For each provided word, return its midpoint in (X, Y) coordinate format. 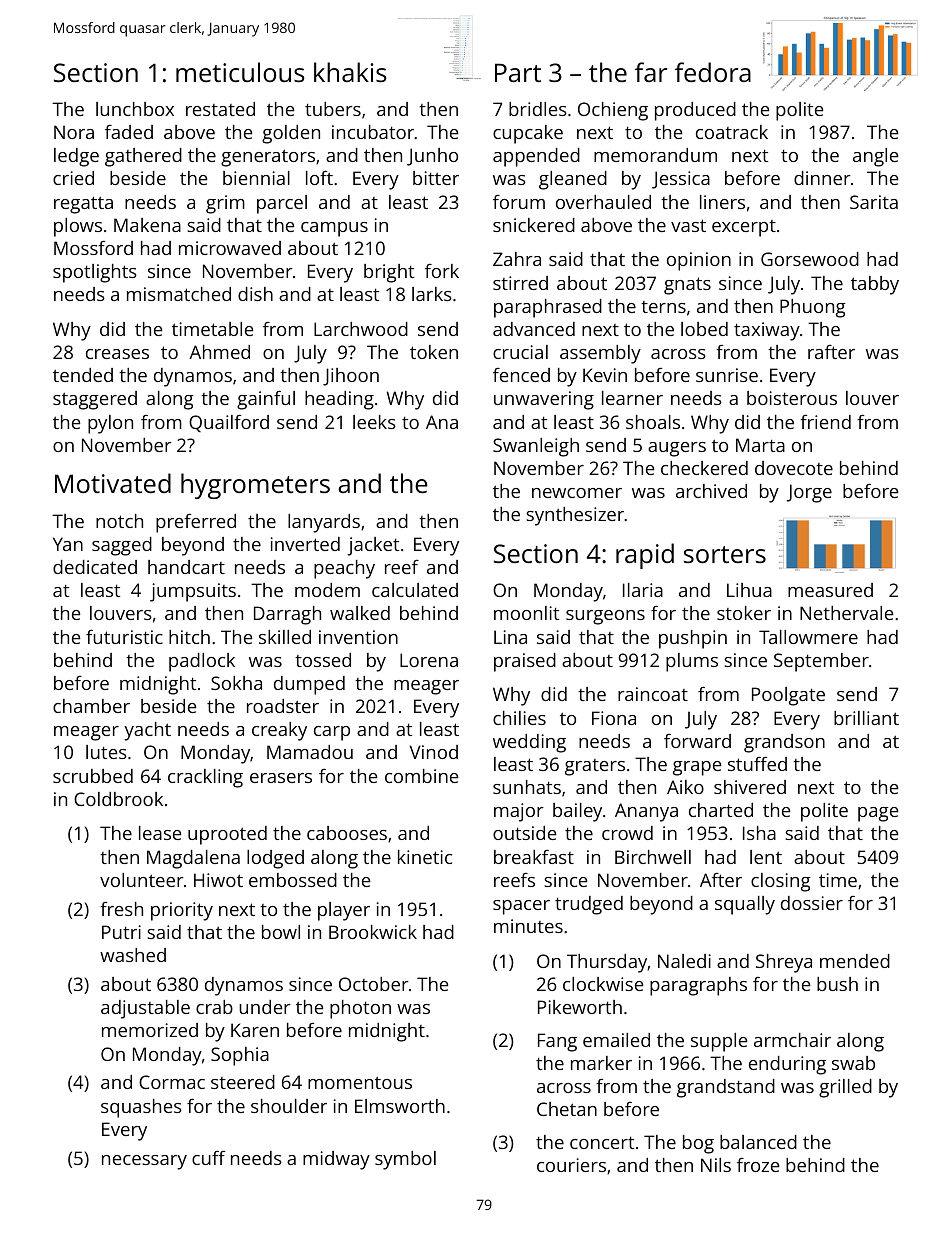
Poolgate (788, 696)
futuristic (124, 637)
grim (225, 204)
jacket (373, 546)
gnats (687, 286)
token (434, 352)
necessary (144, 1162)
